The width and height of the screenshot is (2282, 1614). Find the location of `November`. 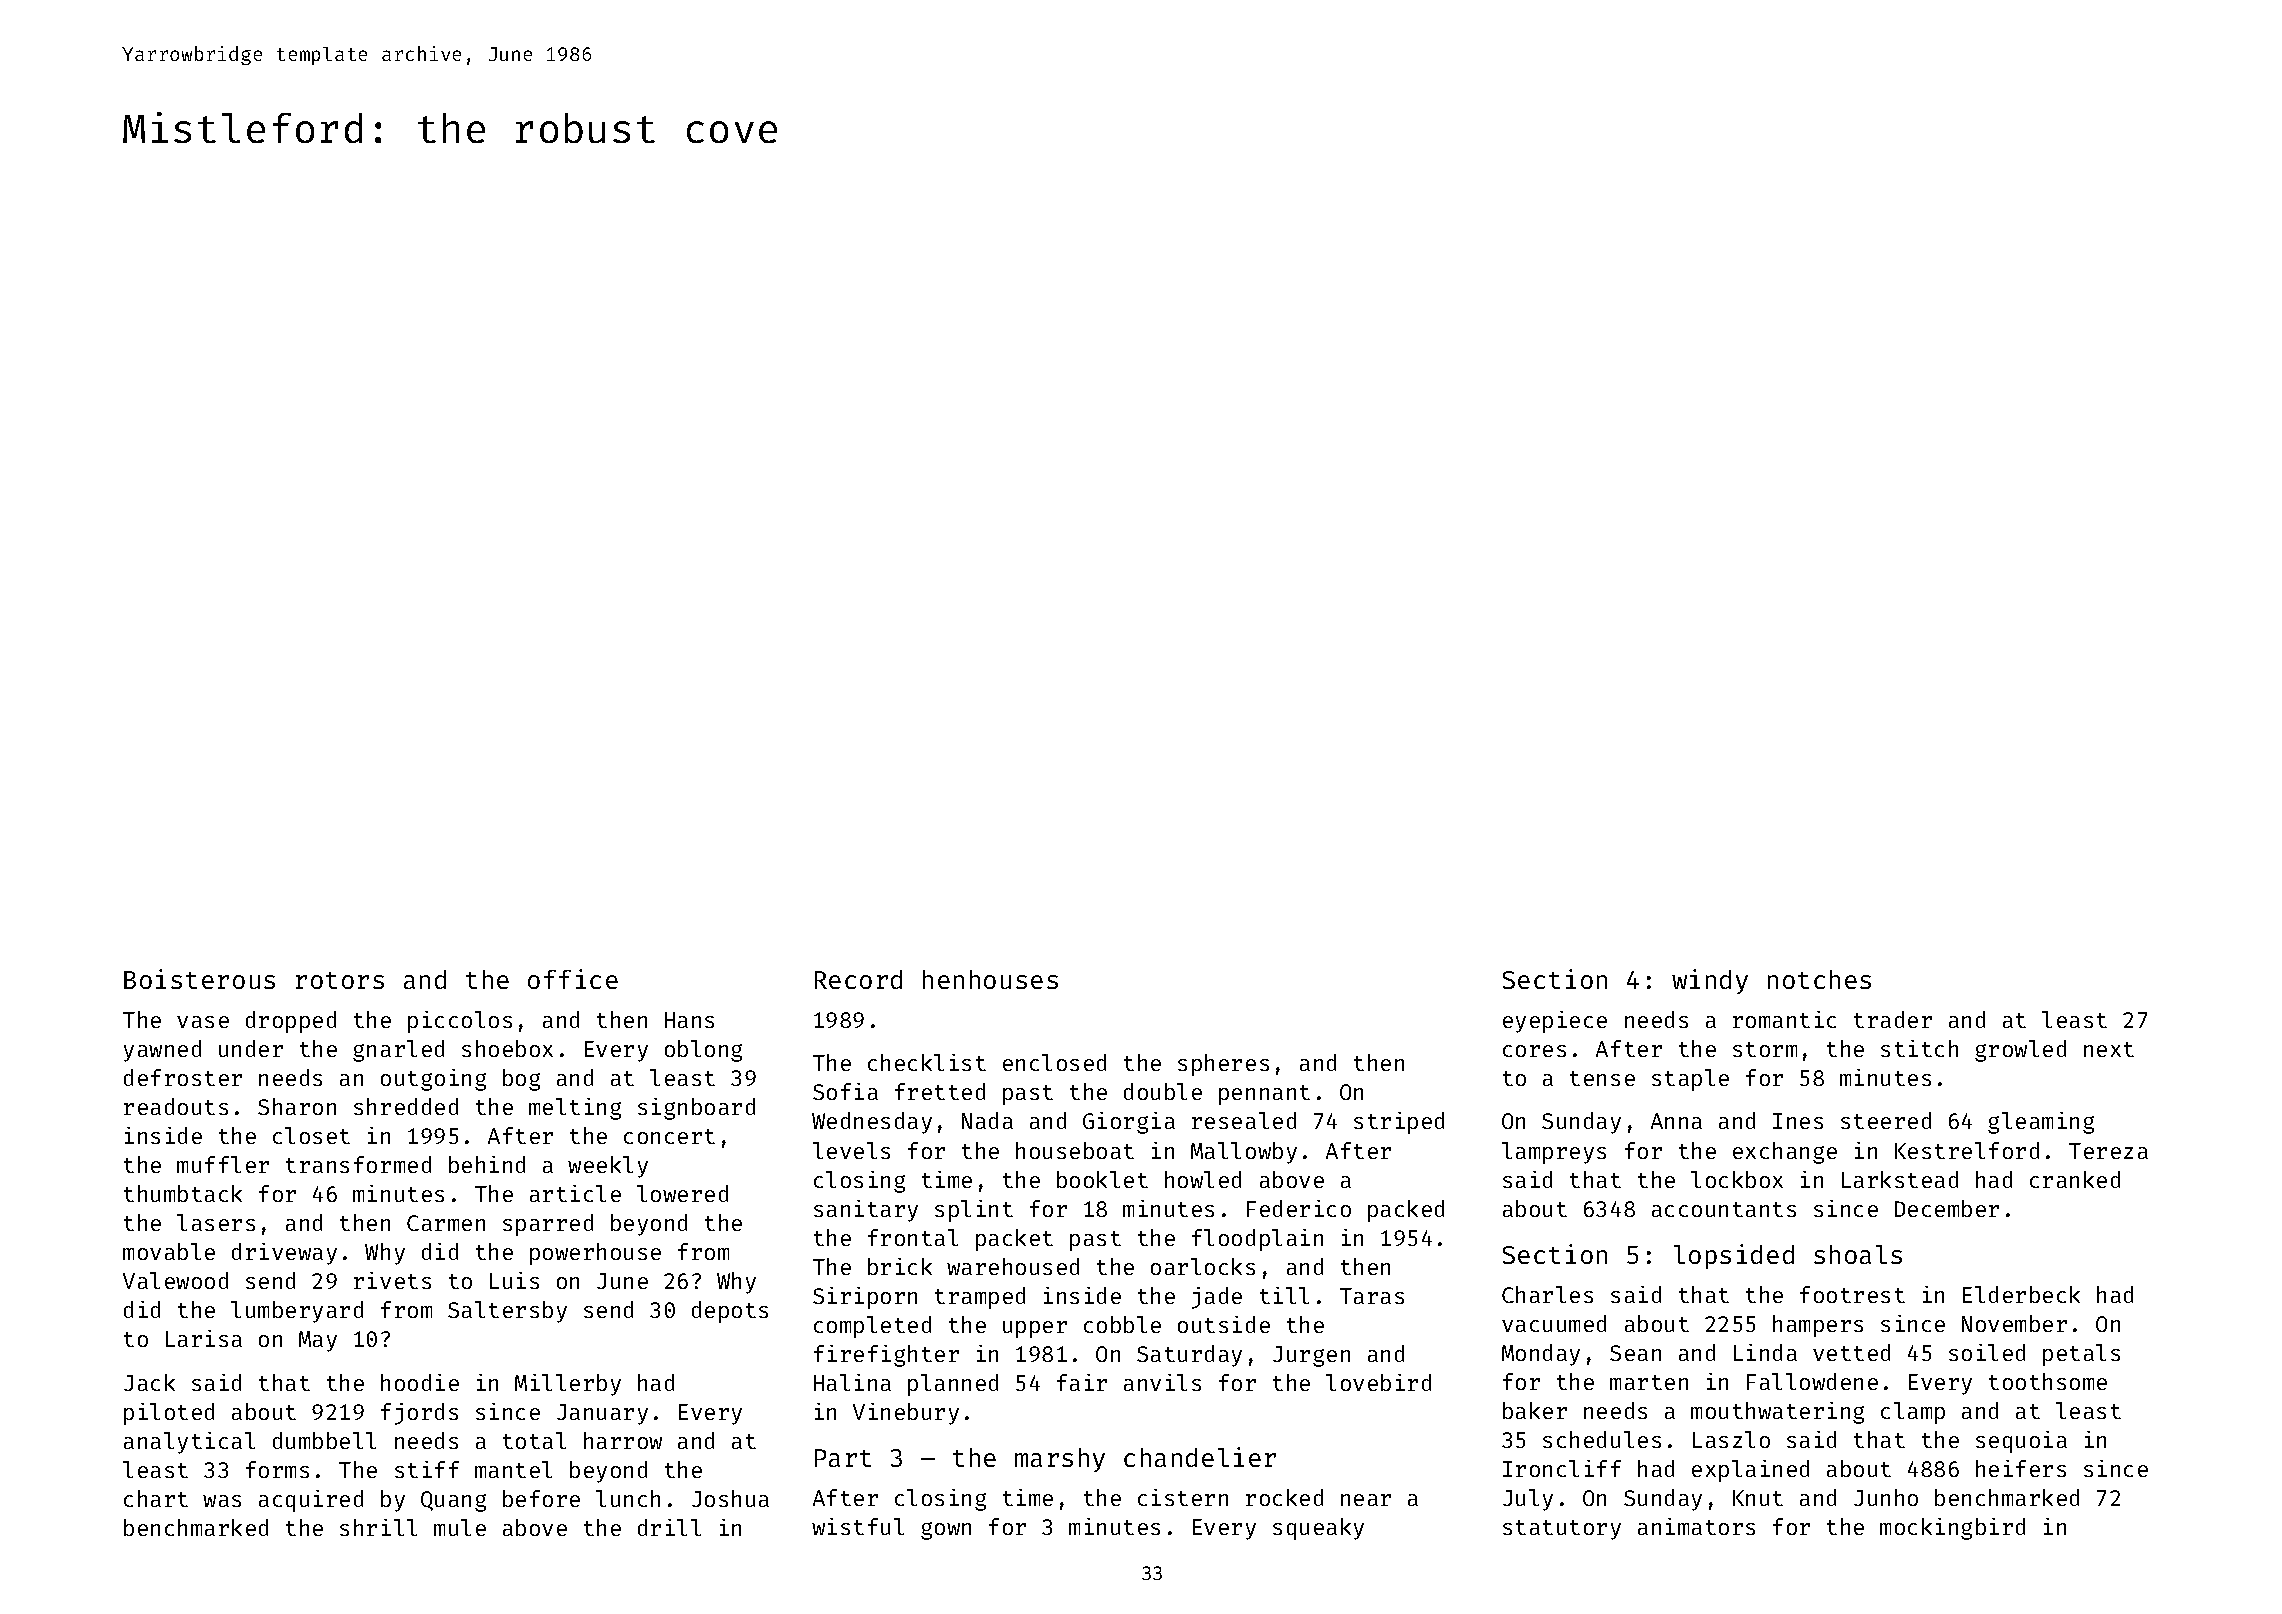

November is located at coordinates (2014, 1323).
